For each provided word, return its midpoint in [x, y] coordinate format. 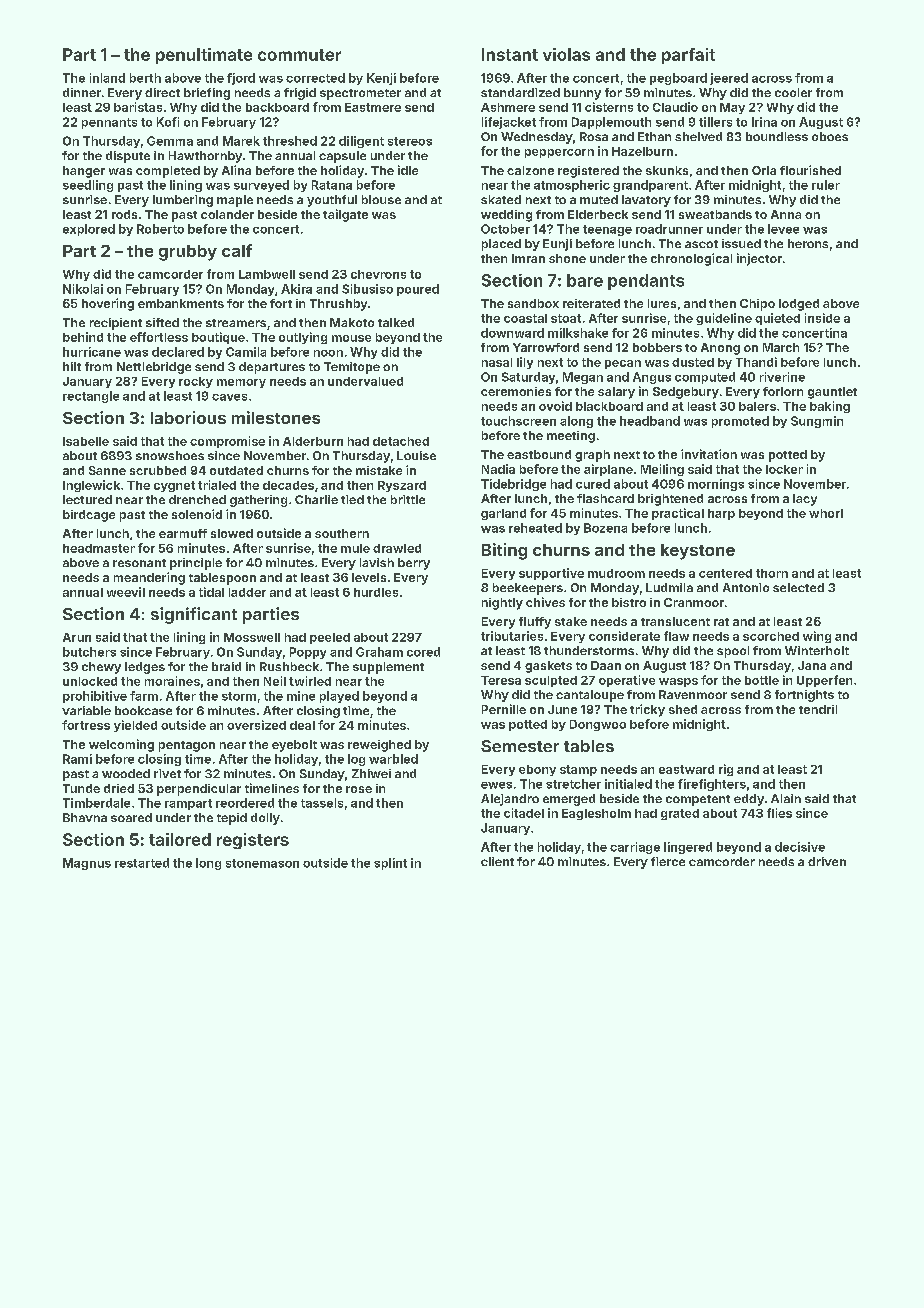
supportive [551, 574]
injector [759, 259]
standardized [520, 92]
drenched [197, 499]
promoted [740, 422]
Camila [246, 352]
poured [418, 290]
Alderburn [313, 441]
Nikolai [83, 289]
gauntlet [832, 393]
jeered [729, 79]
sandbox [533, 303]
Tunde [81, 788]
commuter [299, 55]
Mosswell [252, 637]
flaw [676, 636]
